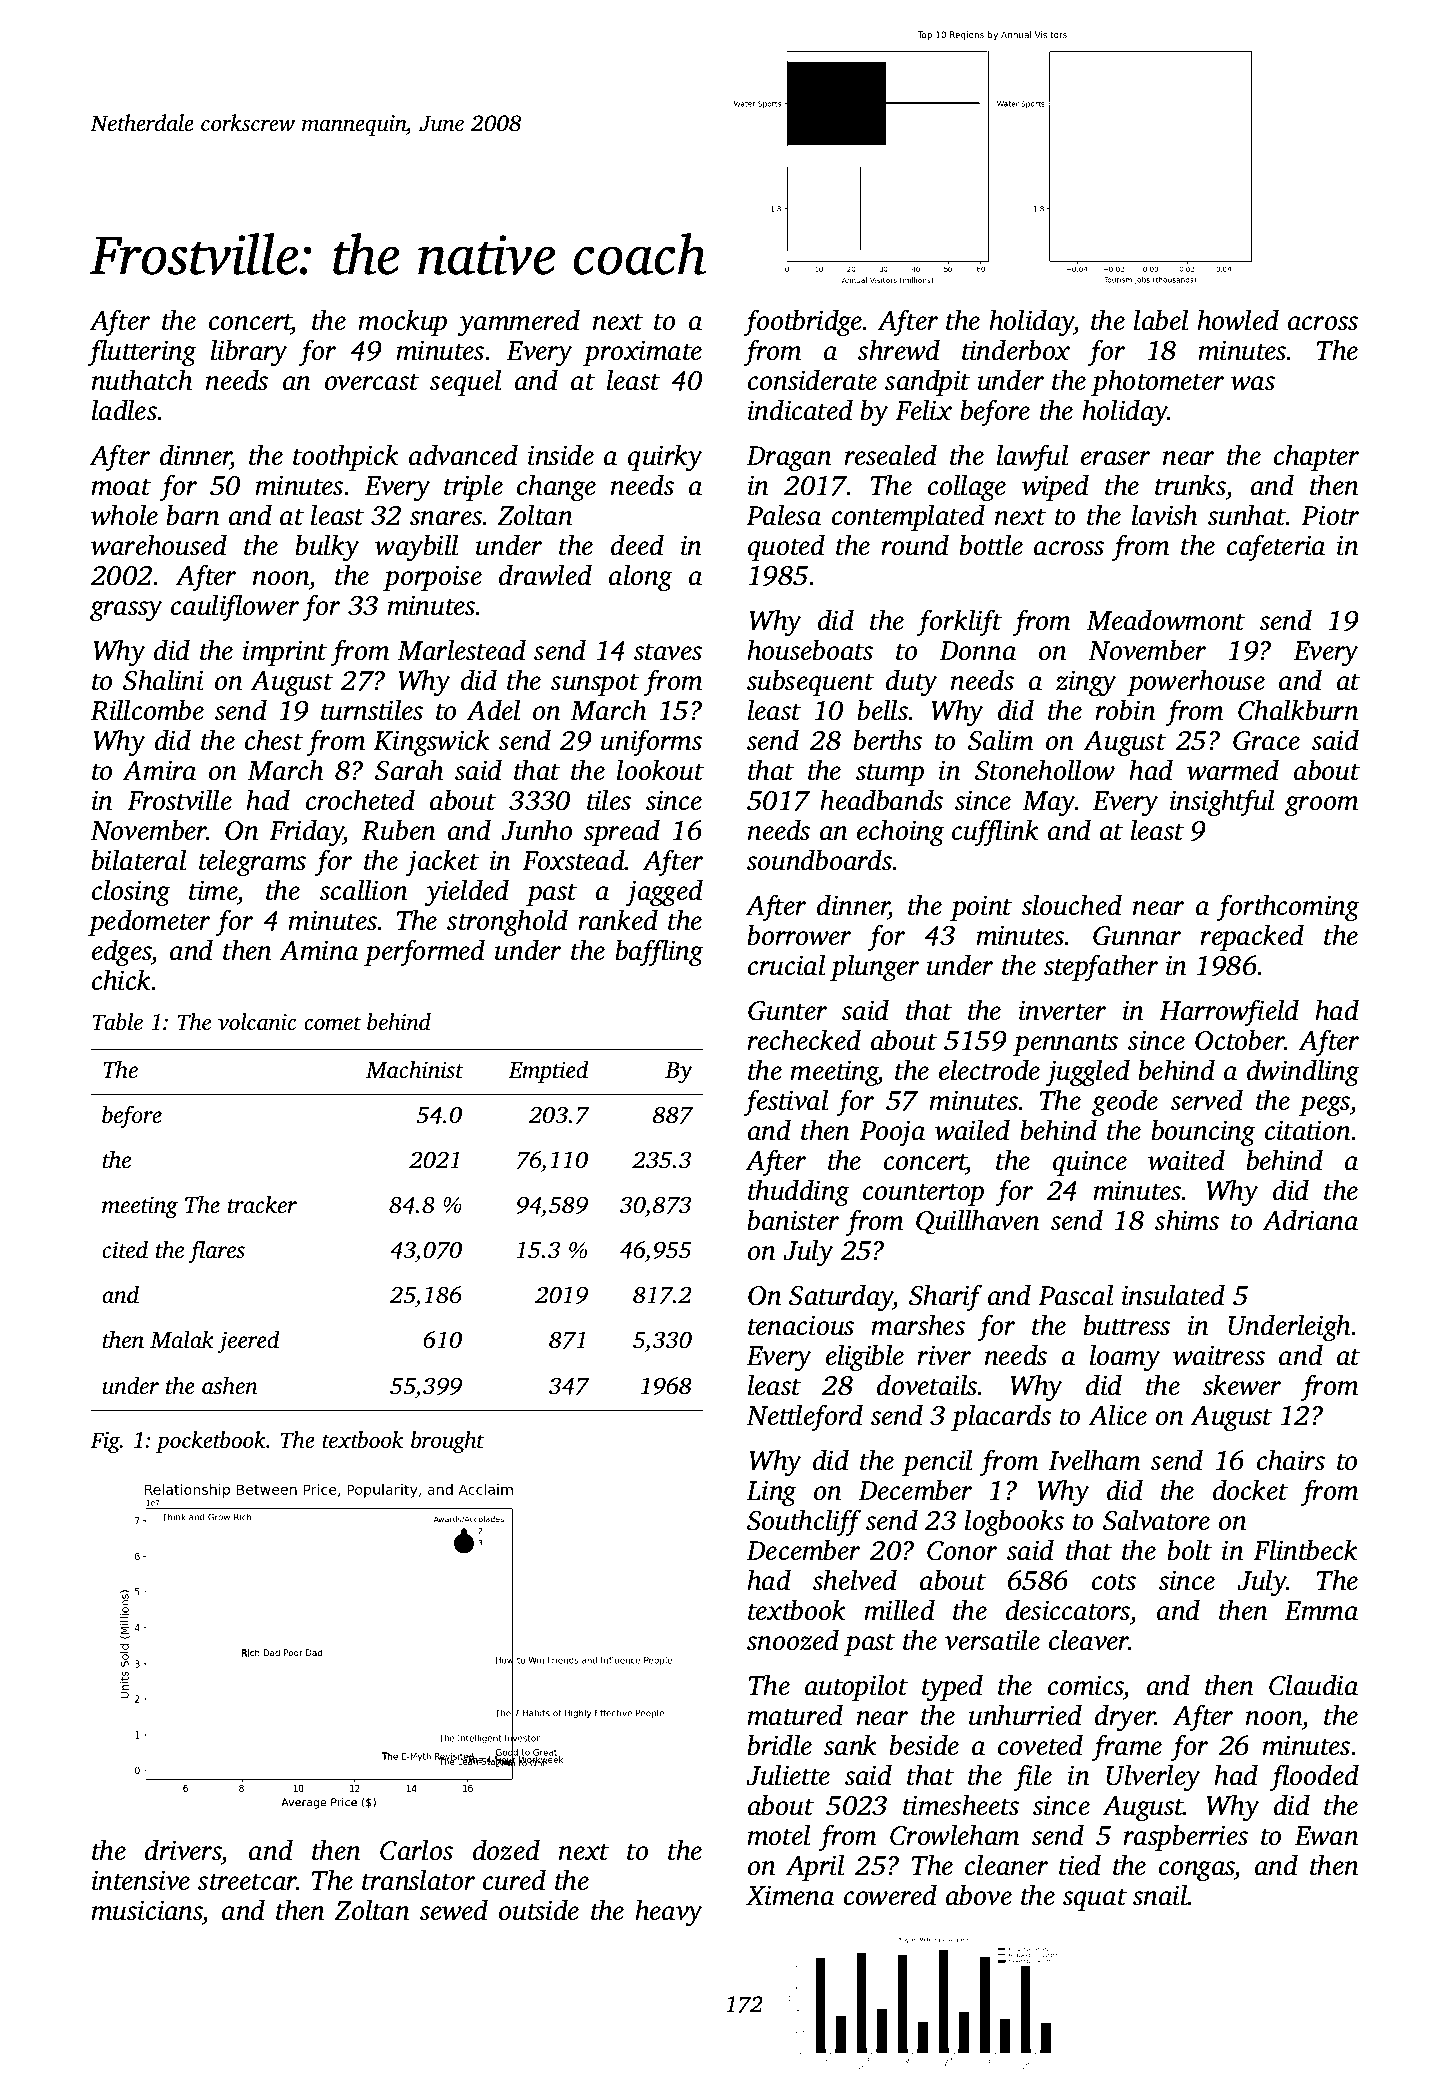 This screenshot has width=1450, height=2100. Describe the element at coordinates (1238, 320) in the screenshot. I see `howled` at that location.
